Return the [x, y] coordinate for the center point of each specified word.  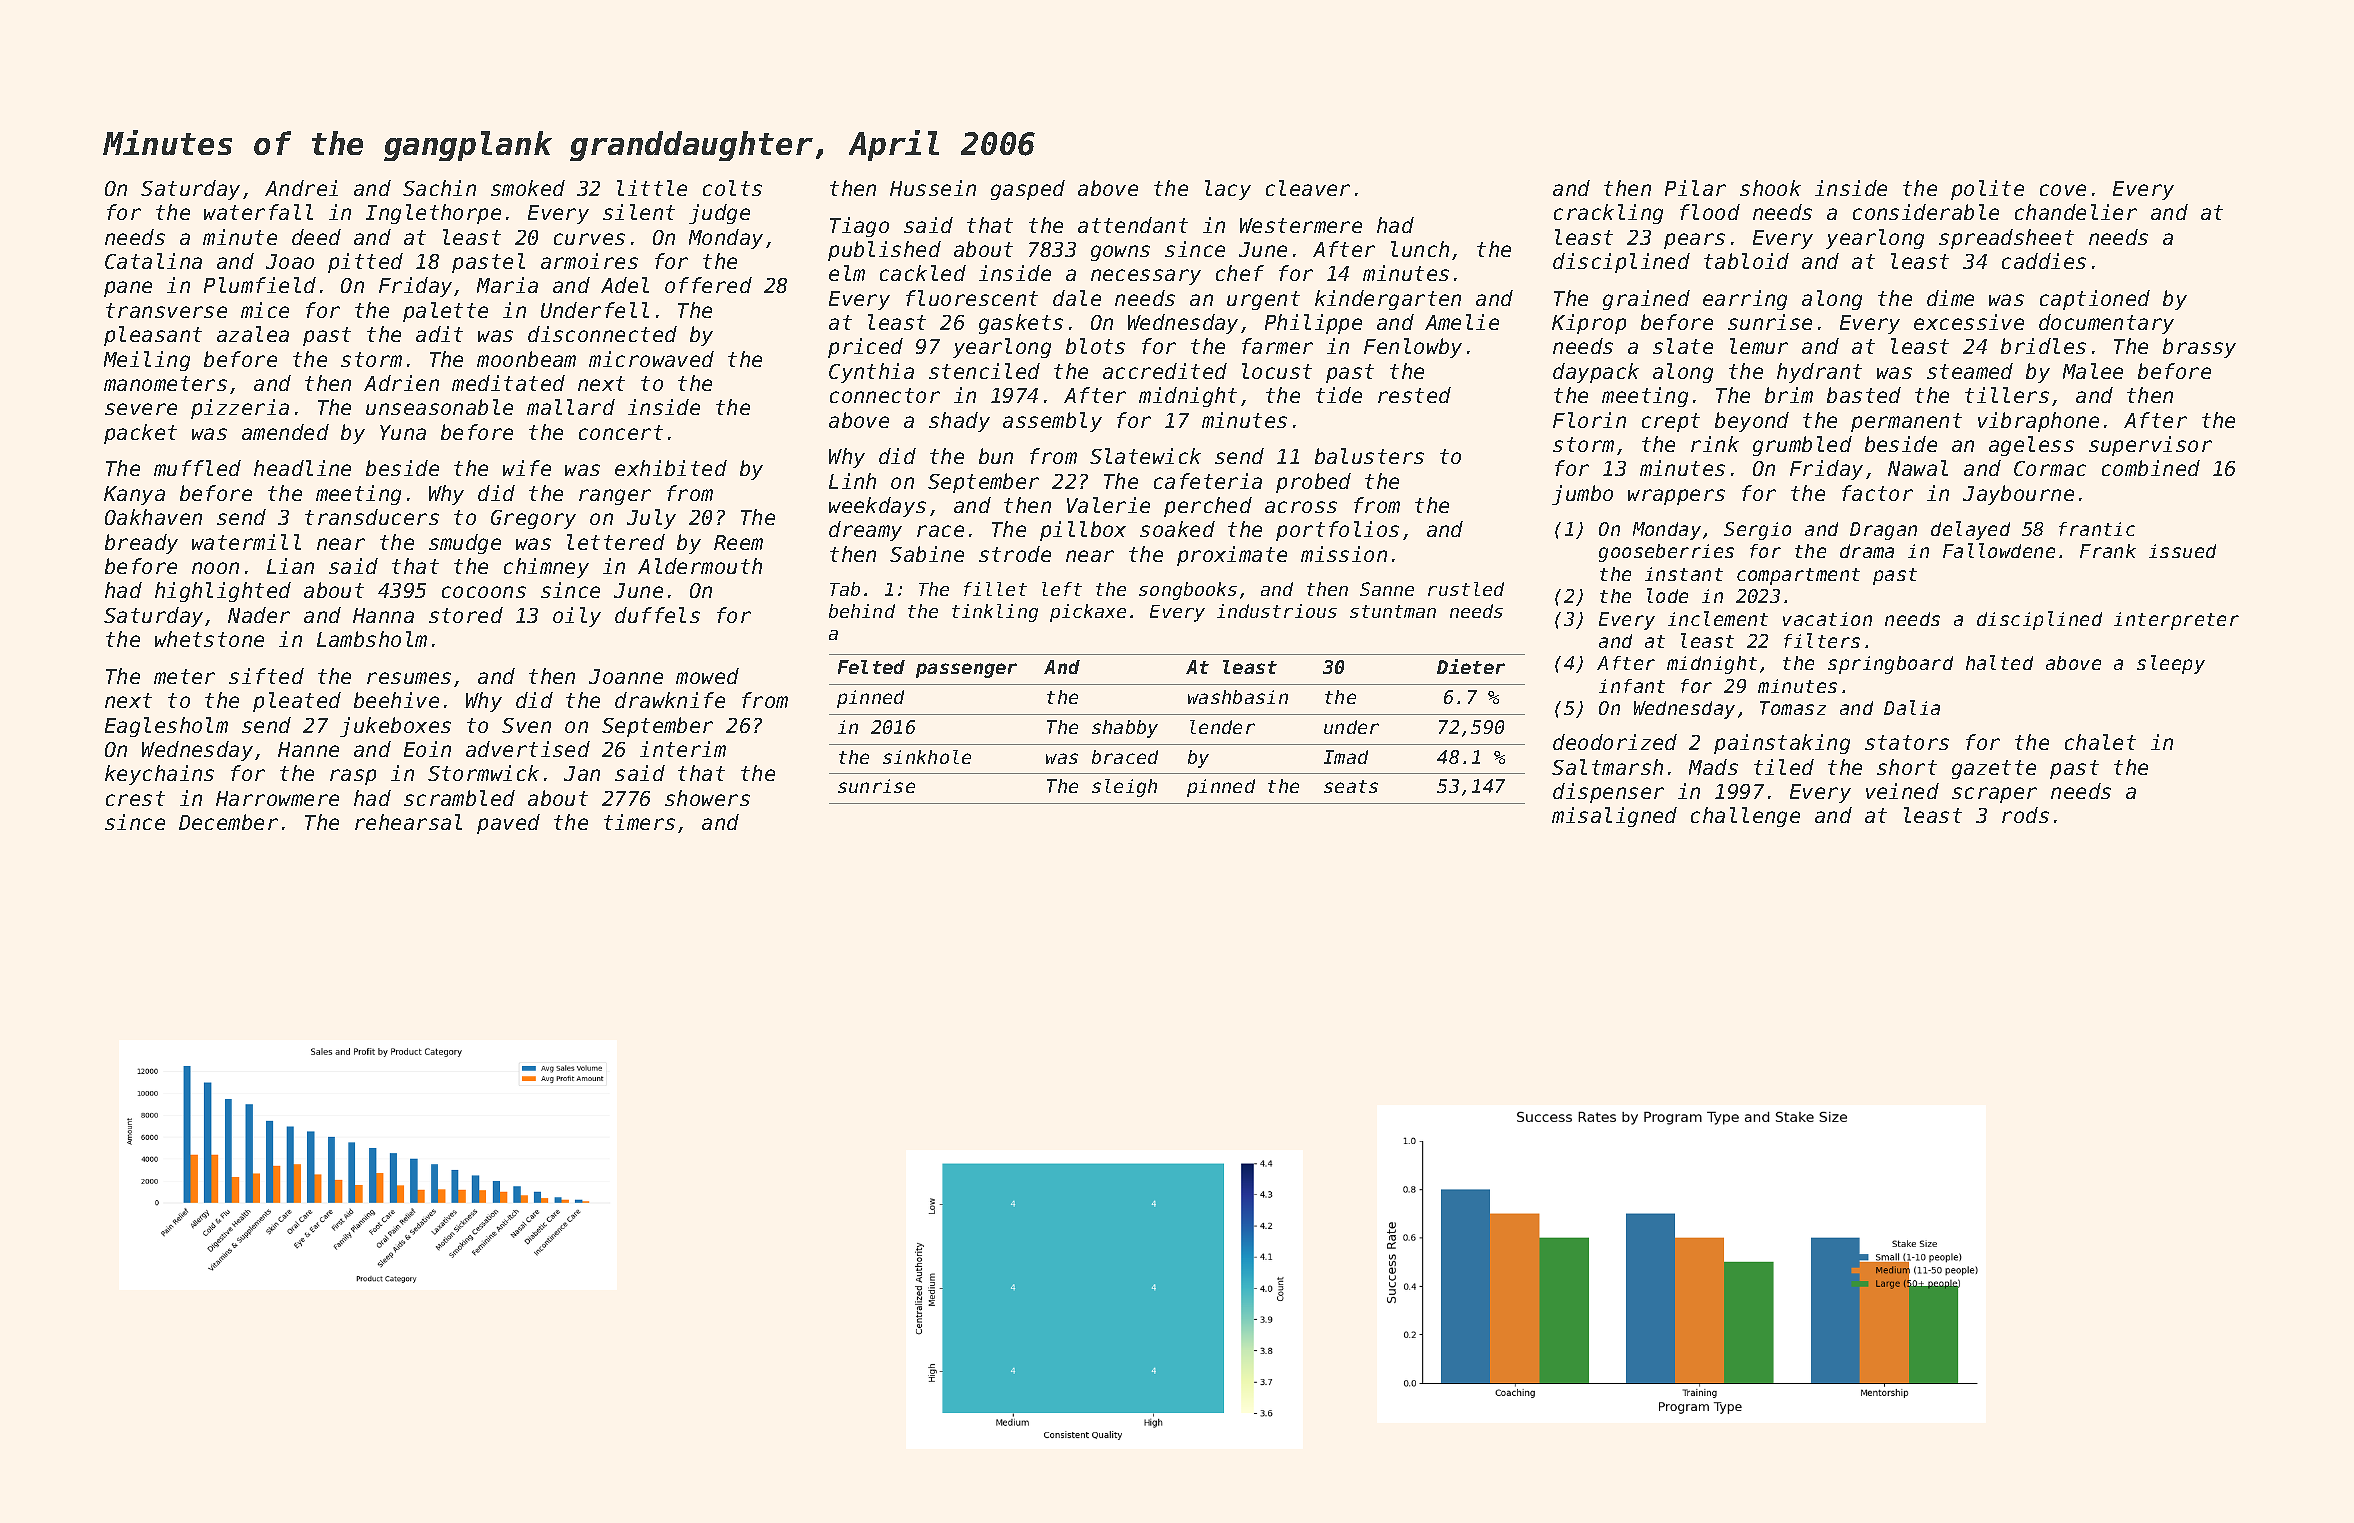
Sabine [927, 554]
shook [1770, 188]
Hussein [933, 188]
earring [1745, 300]
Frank [2108, 551]
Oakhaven [153, 517]
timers [639, 822]
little [652, 188]
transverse [166, 310]
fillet [995, 589]
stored [466, 615]
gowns [1120, 253]
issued [2182, 551]
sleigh [1124, 788]
